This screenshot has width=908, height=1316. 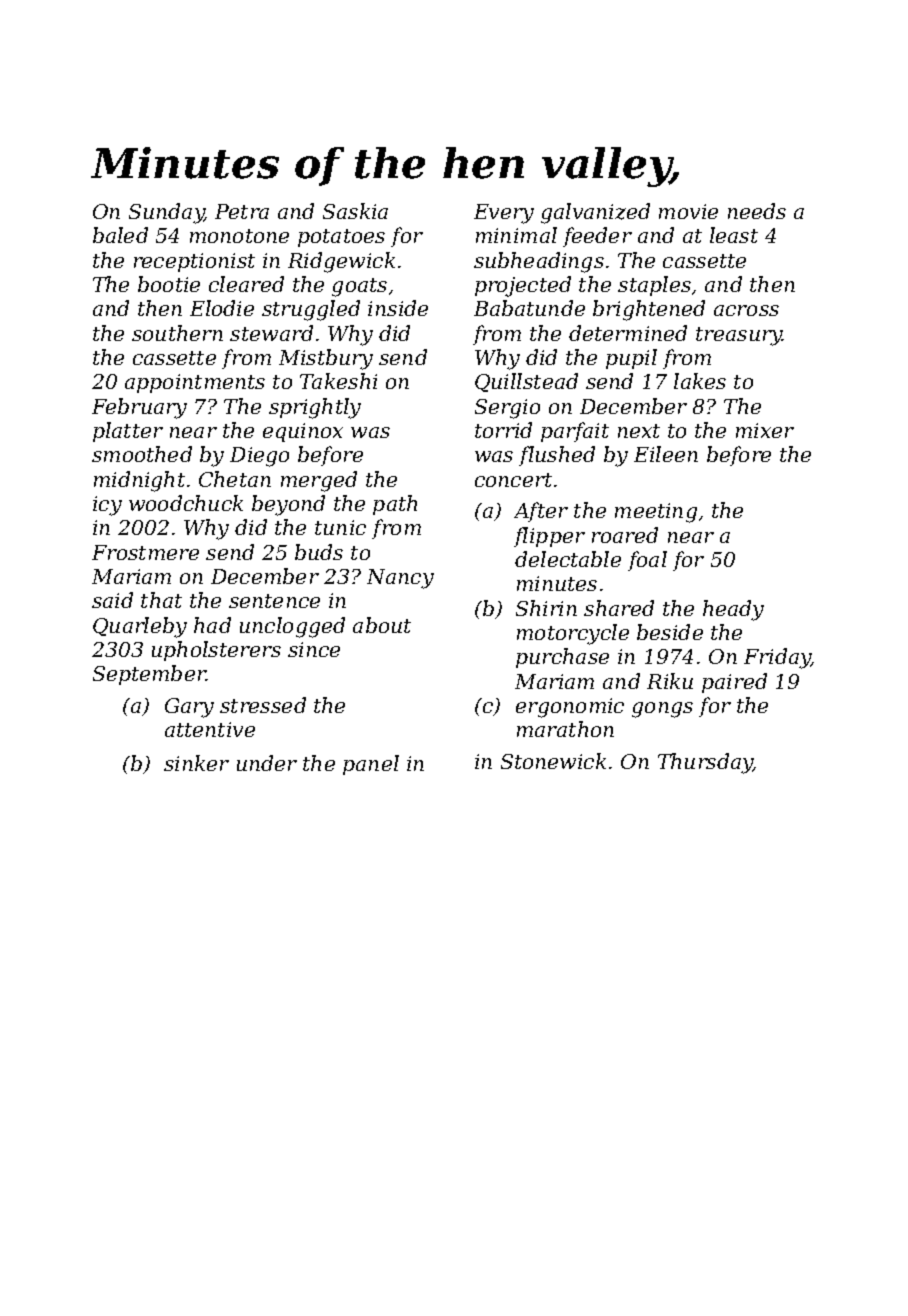 What do you see at coordinates (210, 729) in the screenshot?
I see `attentive` at bounding box center [210, 729].
